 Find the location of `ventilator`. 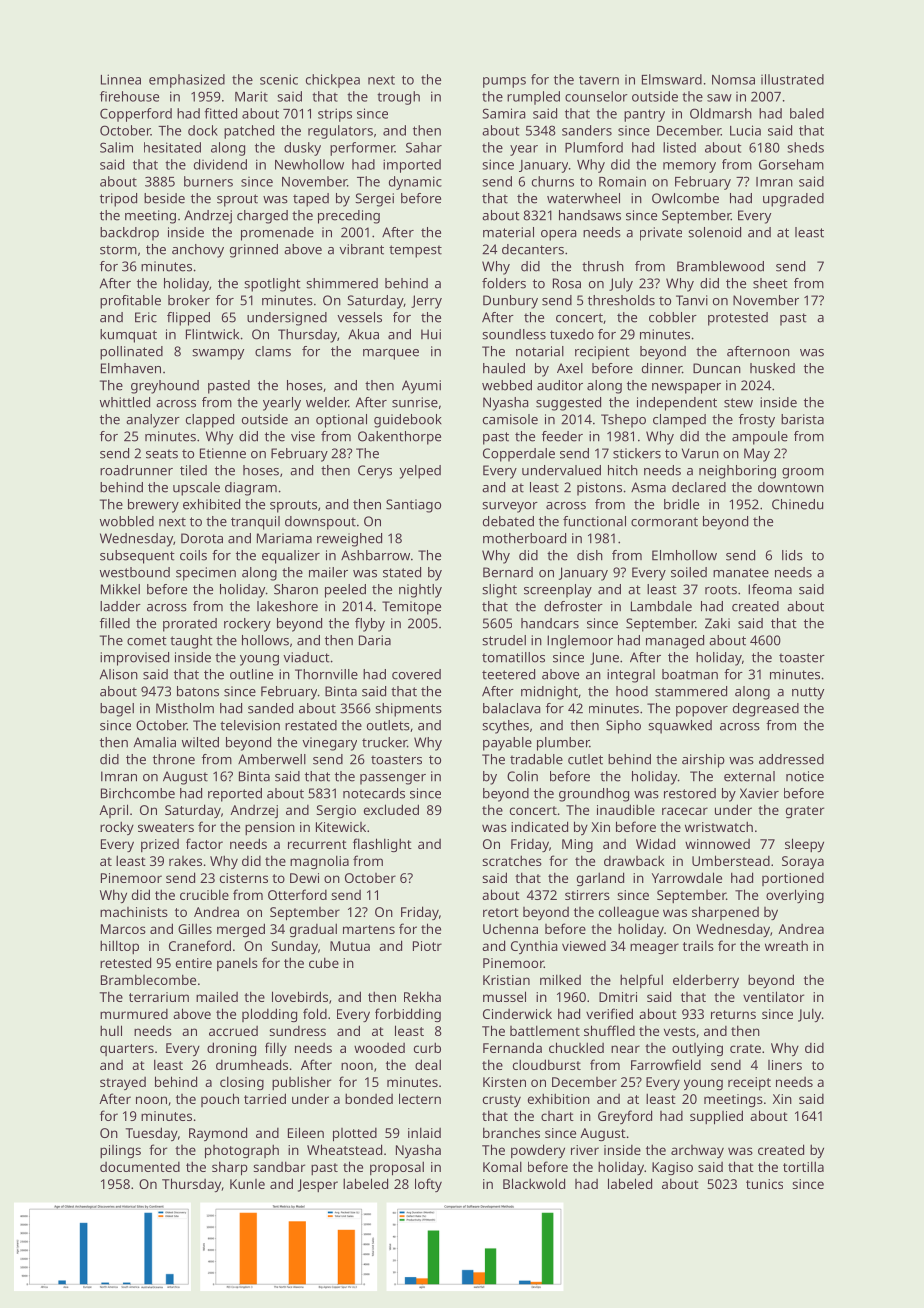

ventilator is located at coordinates (773, 996).
